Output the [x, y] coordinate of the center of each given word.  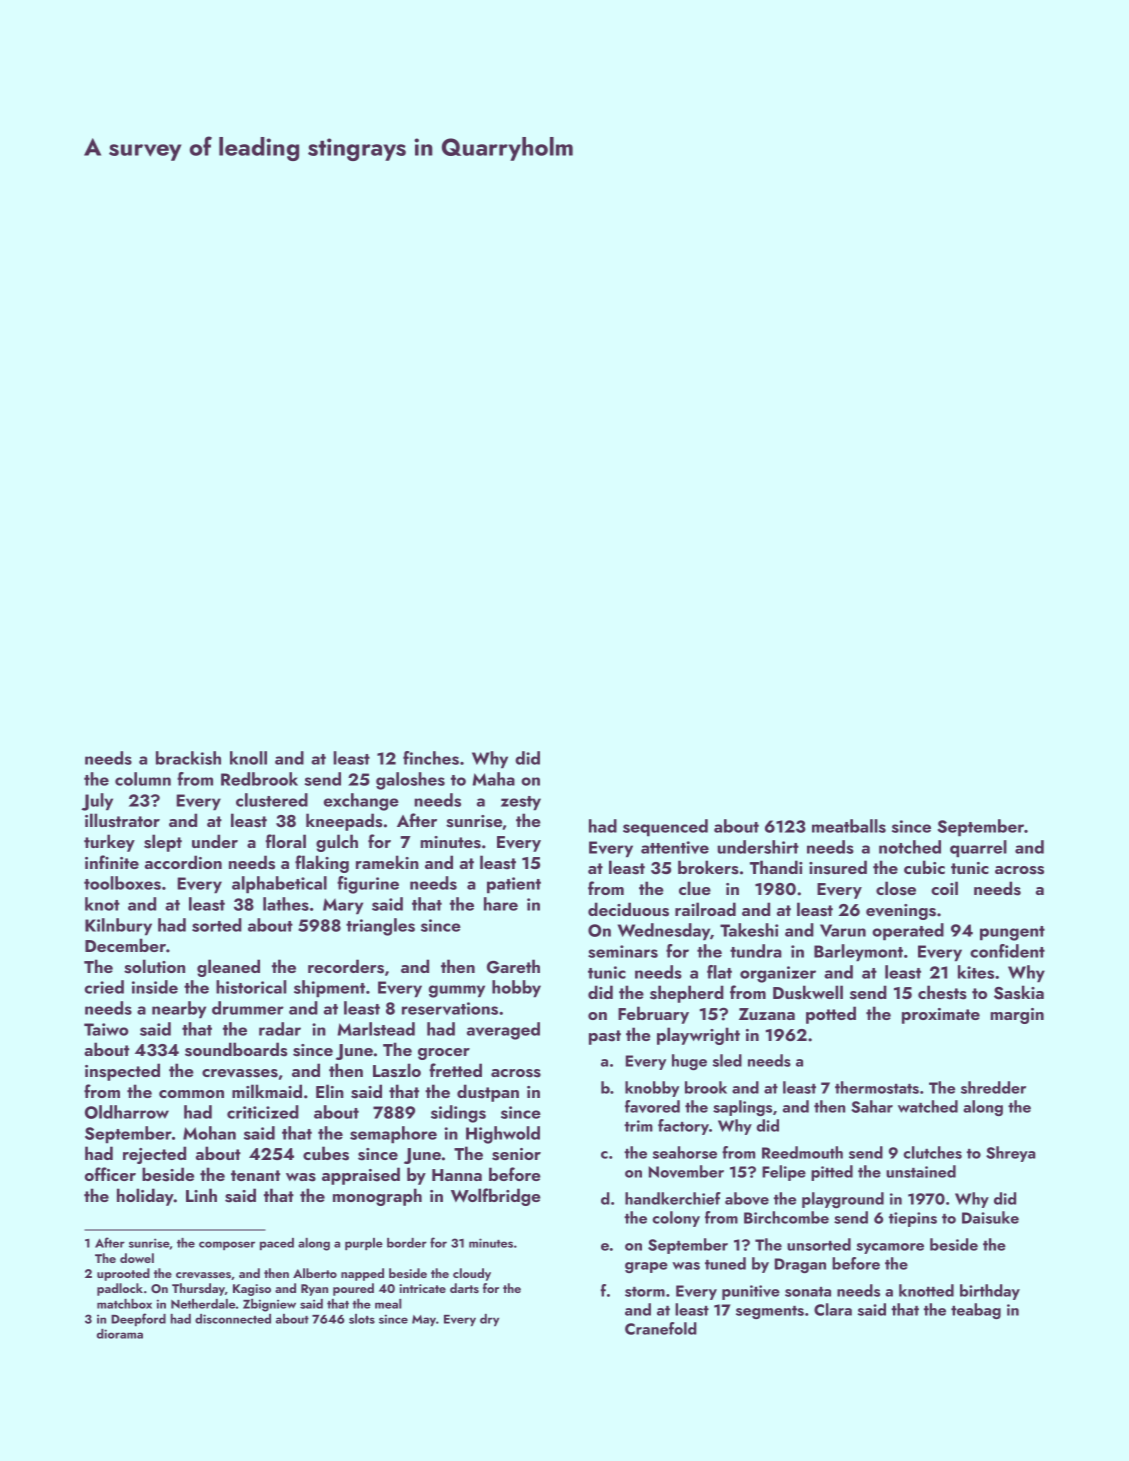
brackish [188, 758]
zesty [521, 803]
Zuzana [767, 1014]
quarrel [978, 849]
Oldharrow [127, 1112]
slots [362, 1319]
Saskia [1019, 992]
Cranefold [661, 1328]
